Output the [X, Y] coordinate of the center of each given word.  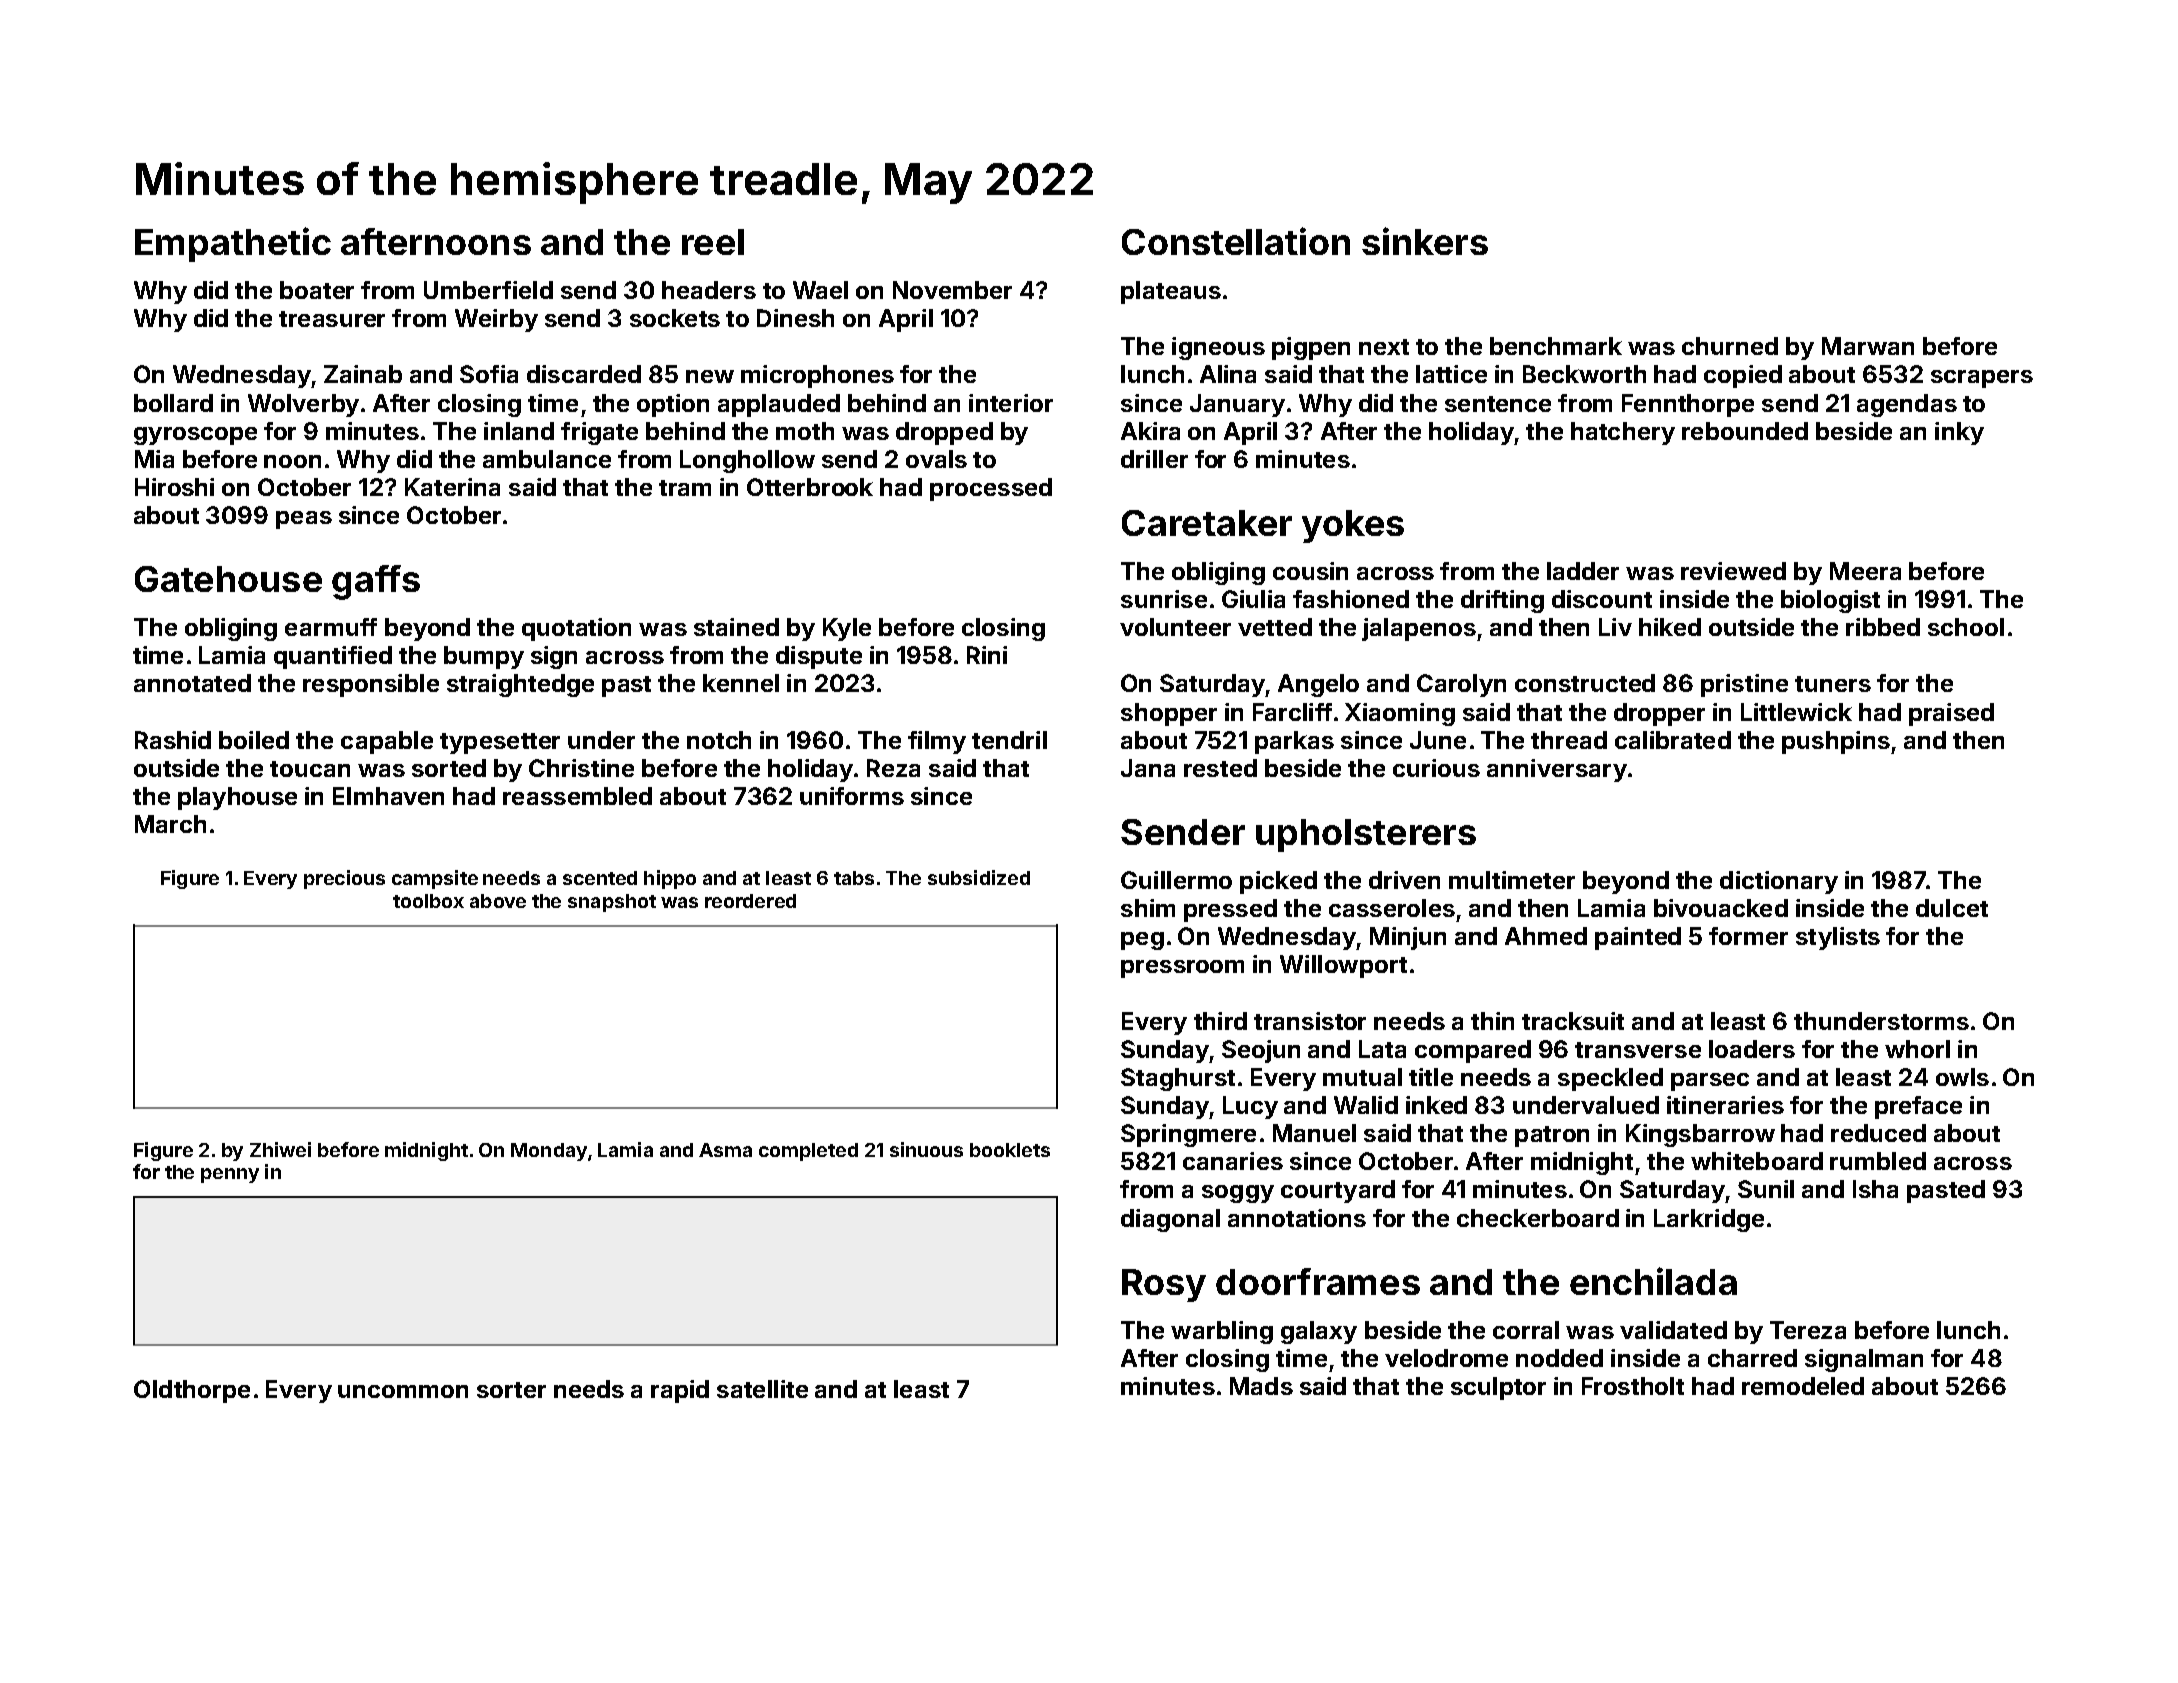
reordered [750, 901]
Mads [1261, 1386]
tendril [1009, 740]
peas [304, 520]
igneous [1218, 348]
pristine [1744, 685]
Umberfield [488, 290]
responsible [371, 685]
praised [1951, 714]
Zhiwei [280, 1149]
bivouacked [1721, 908]
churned [1730, 346]
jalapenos [1419, 629]
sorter [511, 1390]
